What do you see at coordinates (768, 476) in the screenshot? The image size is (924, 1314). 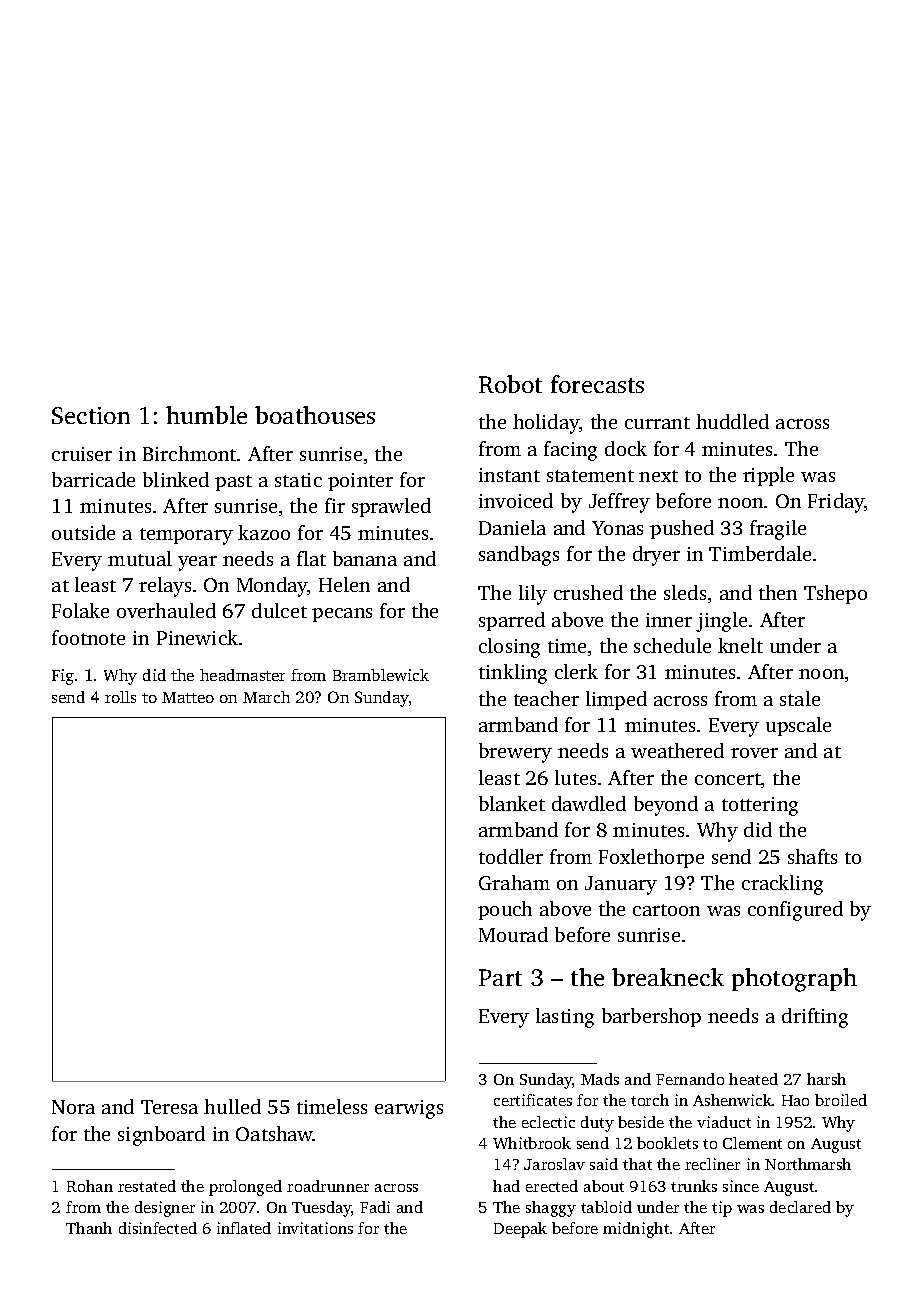 I see `ripple` at bounding box center [768, 476].
